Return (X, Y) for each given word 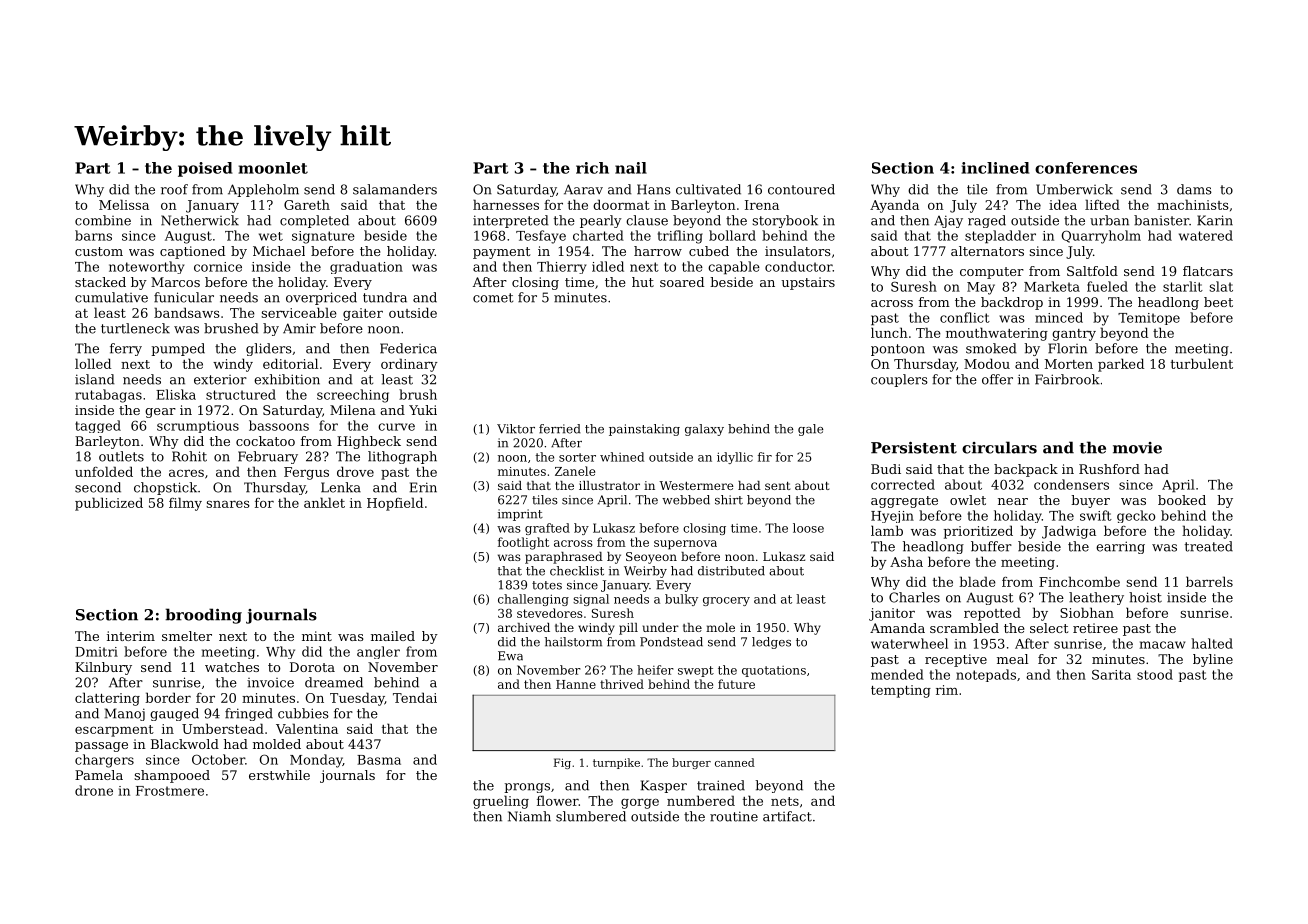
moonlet (273, 168)
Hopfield (395, 504)
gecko (1136, 516)
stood (1155, 674)
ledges (771, 643)
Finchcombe (1079, 581)
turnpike (616, 763)
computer (992, 273)
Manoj (125, 714)
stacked (100, 282)
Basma (379, 760)
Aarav (583, 189)
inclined (996, 168)
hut (643, 282)
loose (808, 528)
